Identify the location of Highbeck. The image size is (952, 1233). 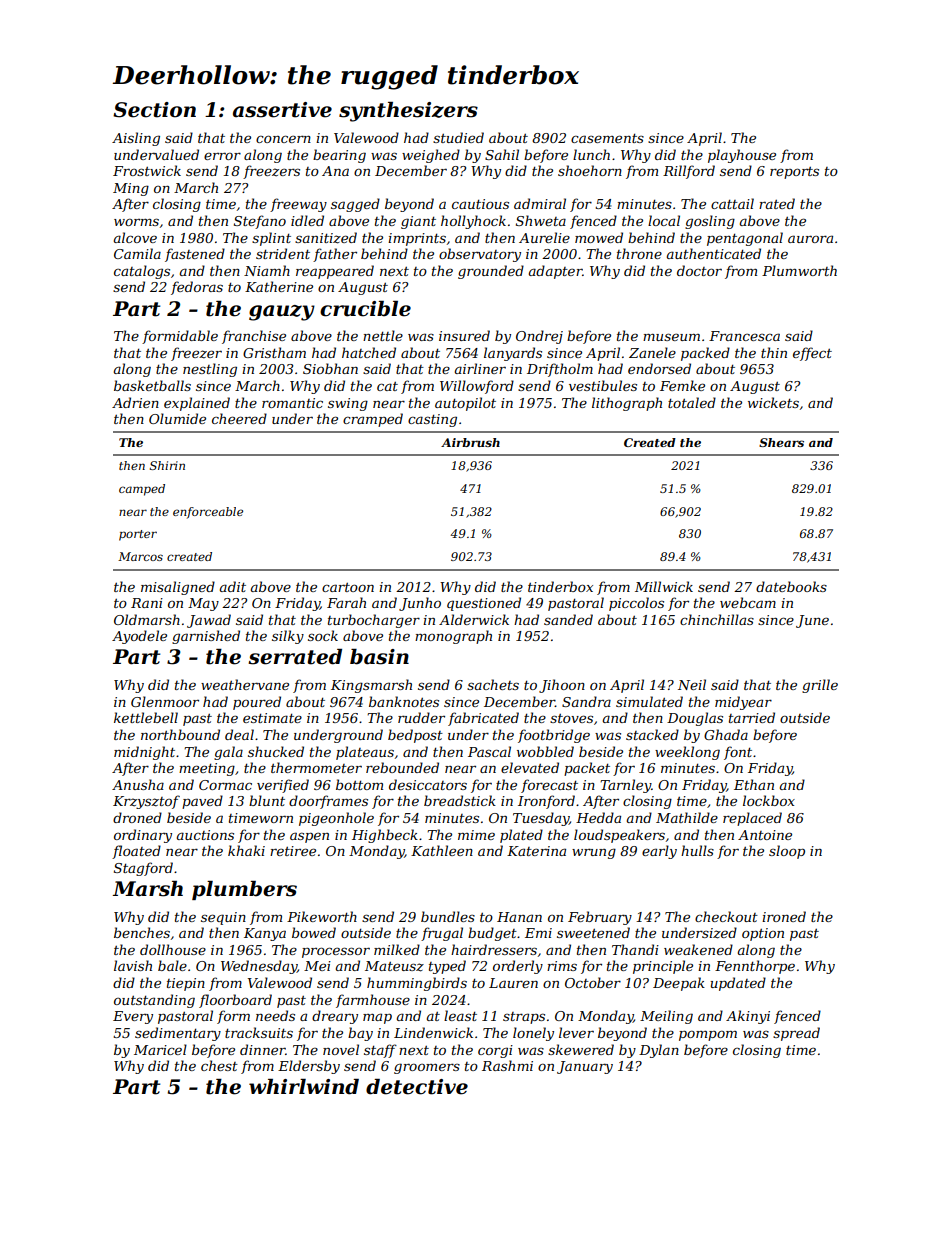
(385, 836).
